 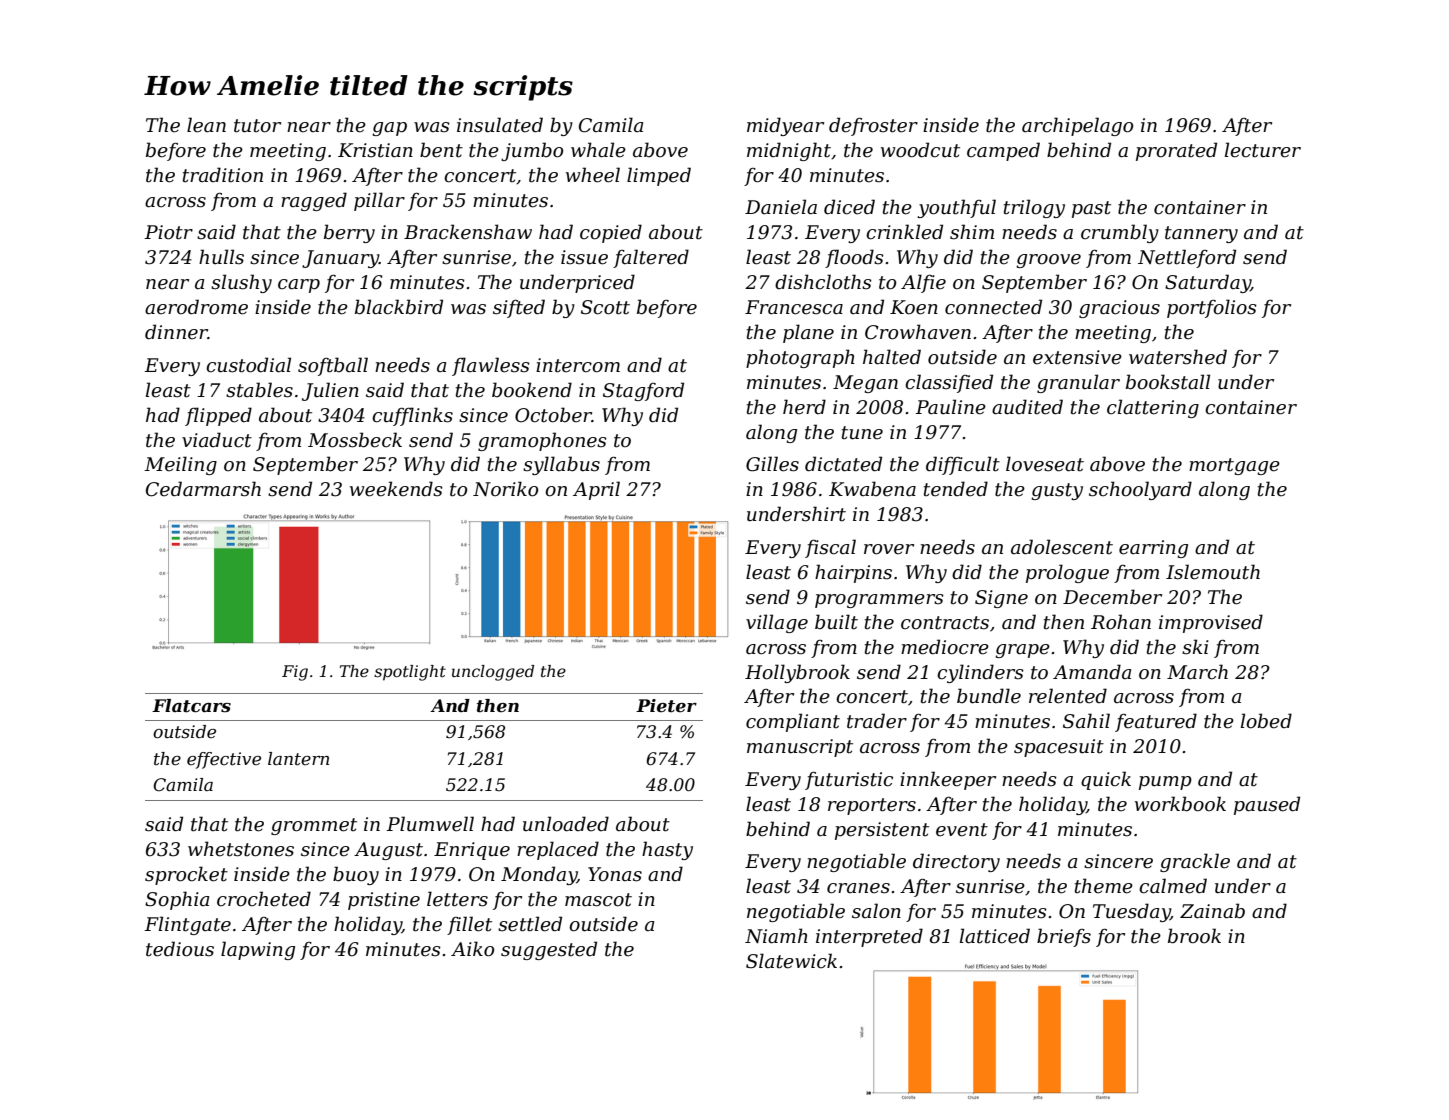 I want to click on lantern, so click(x=298, y=759).
